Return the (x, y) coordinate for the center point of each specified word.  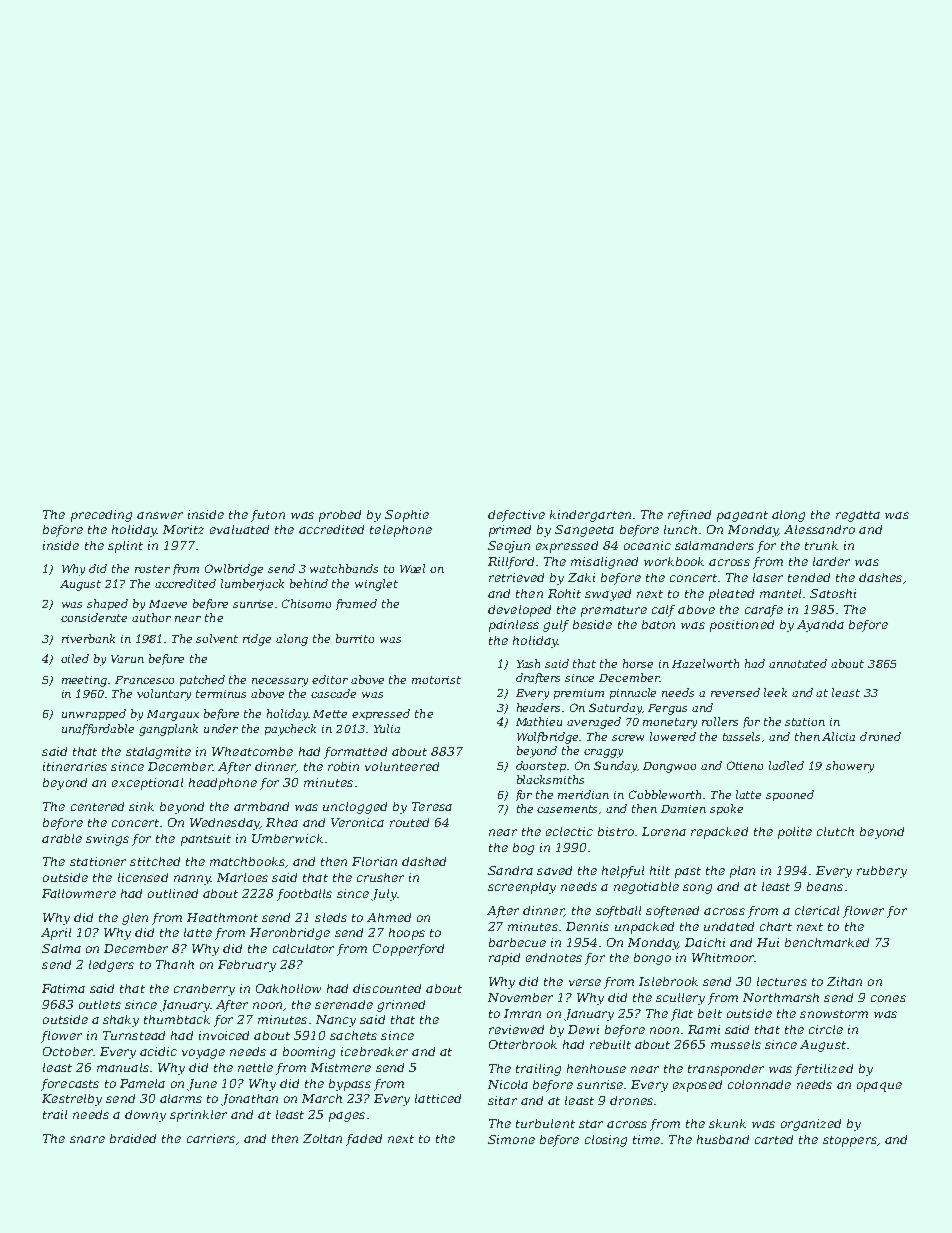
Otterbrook (523, 1044)
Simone (511, 1139)
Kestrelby (72, 1100)
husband (723, 1139)
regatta (858, 516)
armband (261, 806)
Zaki (581, 577)
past (688, 872)
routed (409, 822)
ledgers (111, 966)
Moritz (183, 529)
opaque (879, 1087)
